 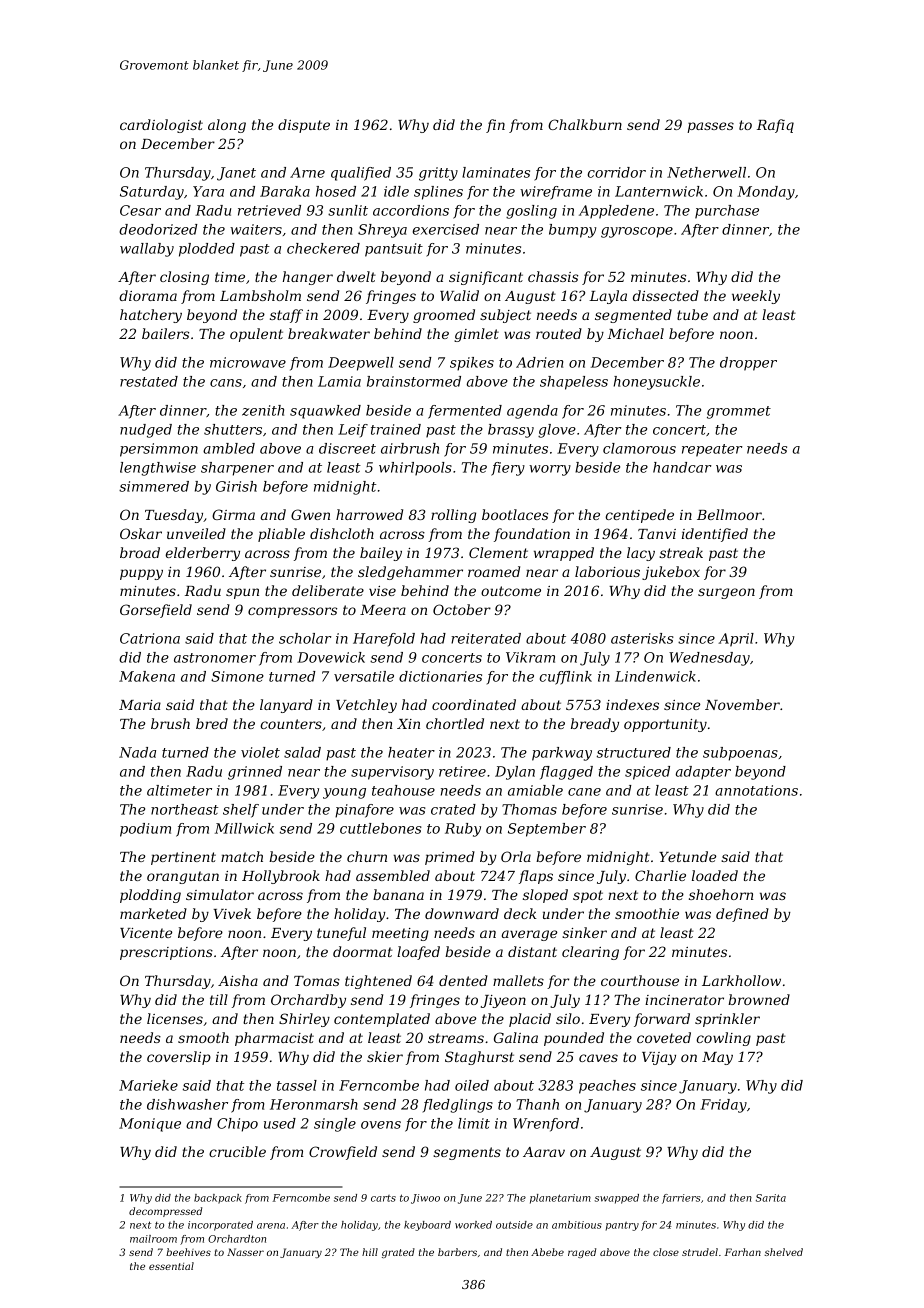 I want to click on harrowed, so click(x=369, y=514).
